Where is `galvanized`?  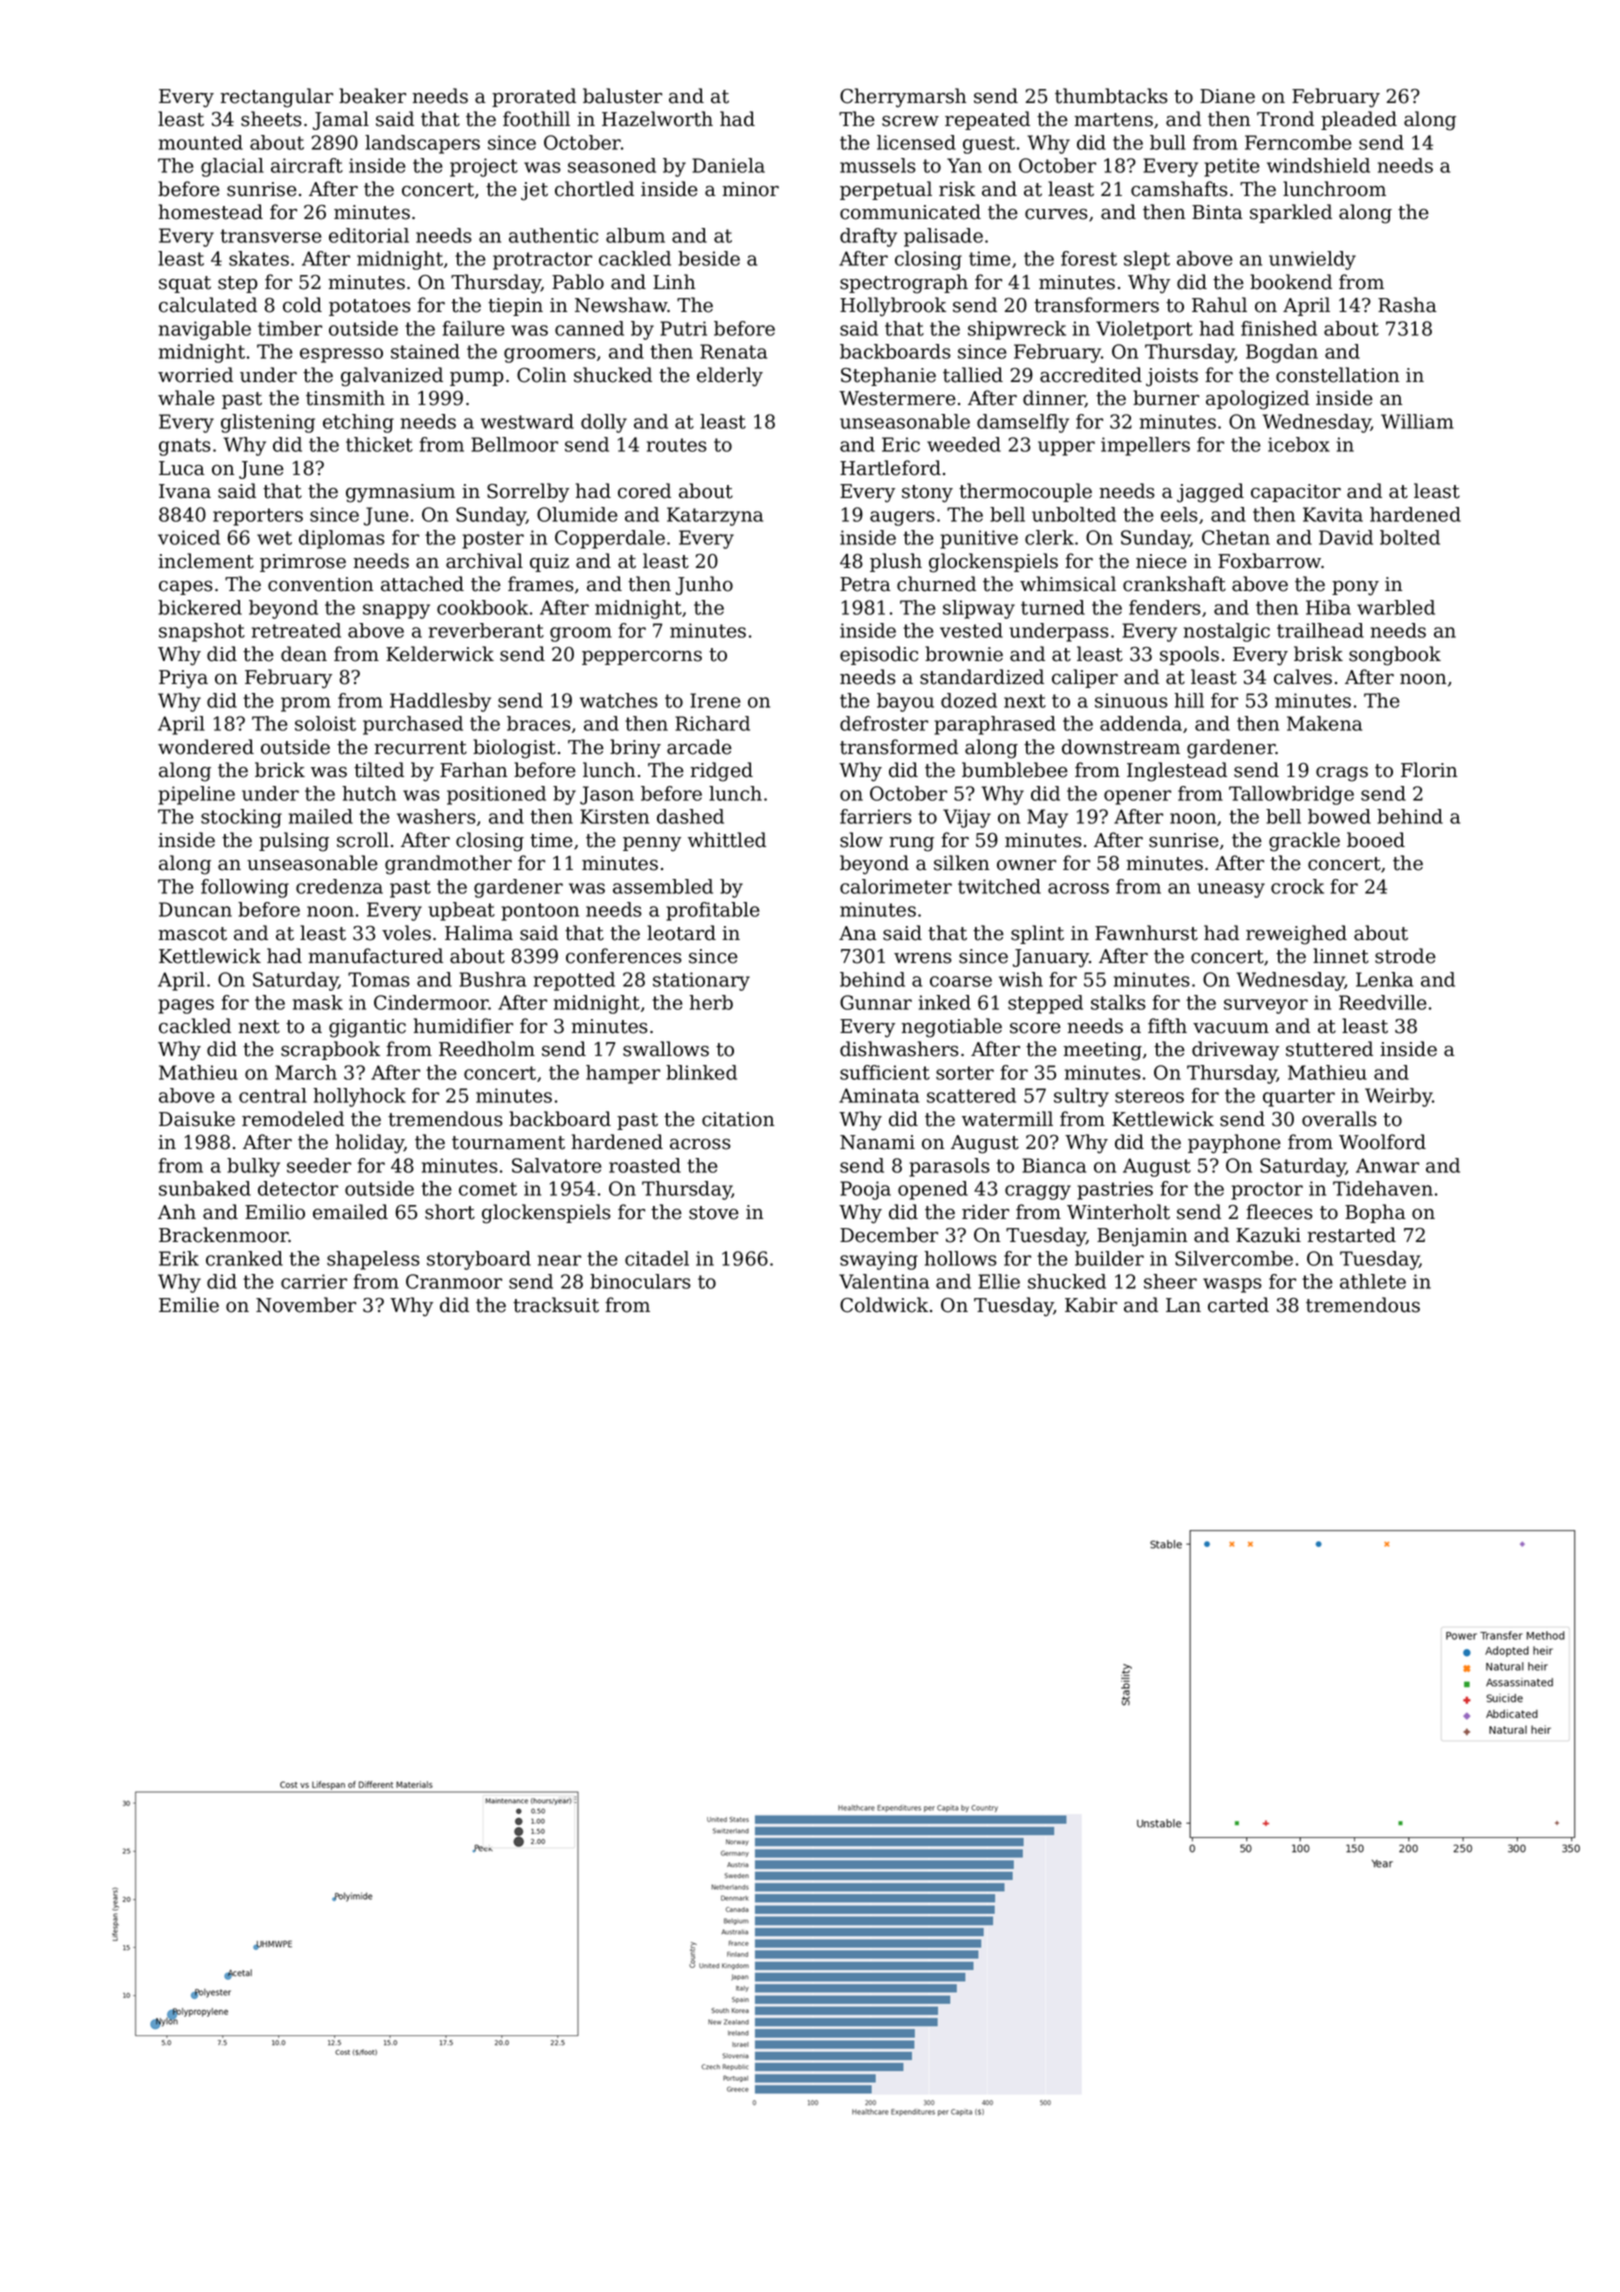 galvanized is located at coordinates (392, 377).
